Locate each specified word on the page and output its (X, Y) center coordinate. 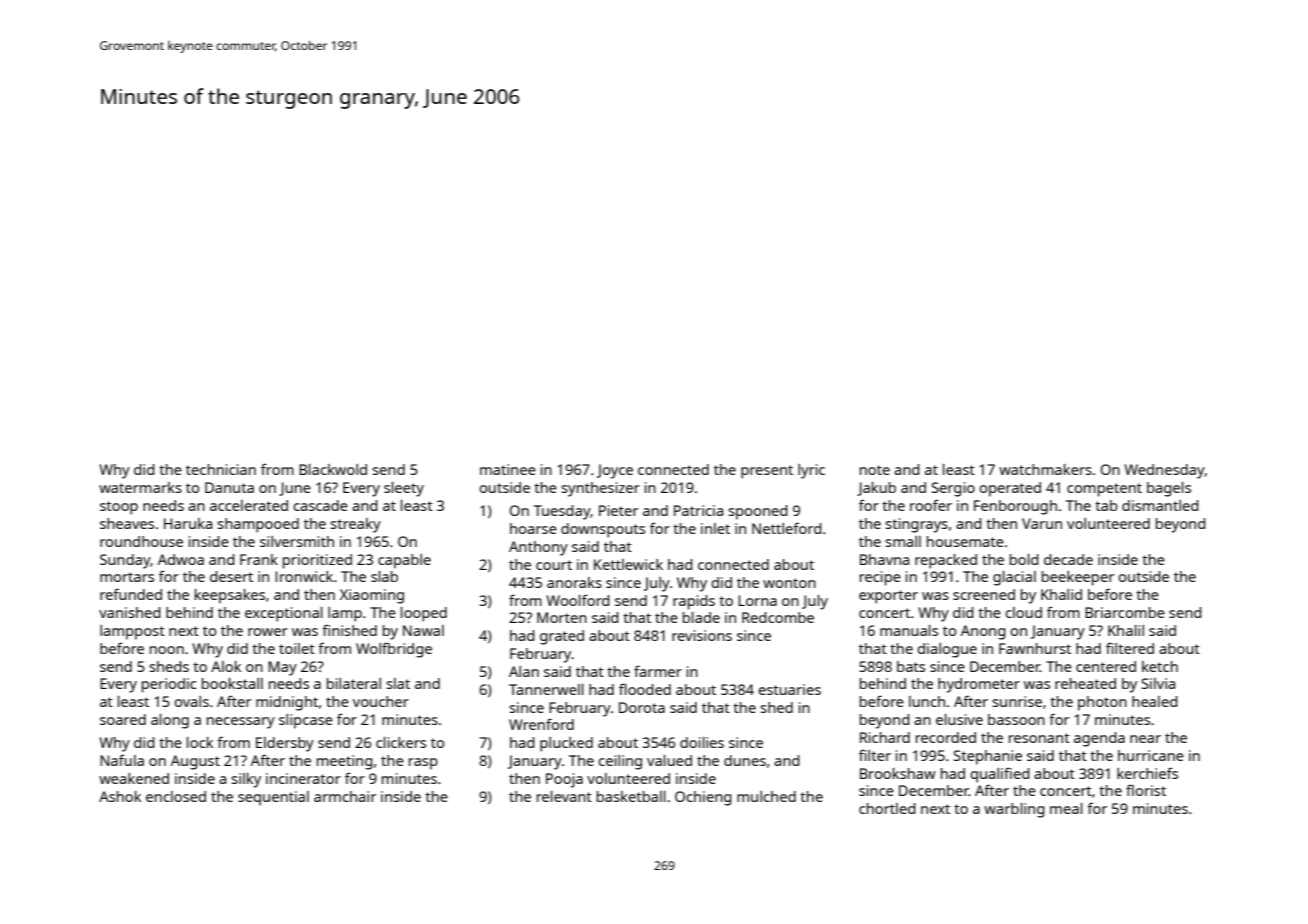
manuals (909, 630)
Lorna (757, 600)
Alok (226, 666)
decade (1068, 559)
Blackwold (333, 469)
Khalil (1126, 630)
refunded (131, 594)
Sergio (953, 489)
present (767, 472)
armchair (345, 796)
